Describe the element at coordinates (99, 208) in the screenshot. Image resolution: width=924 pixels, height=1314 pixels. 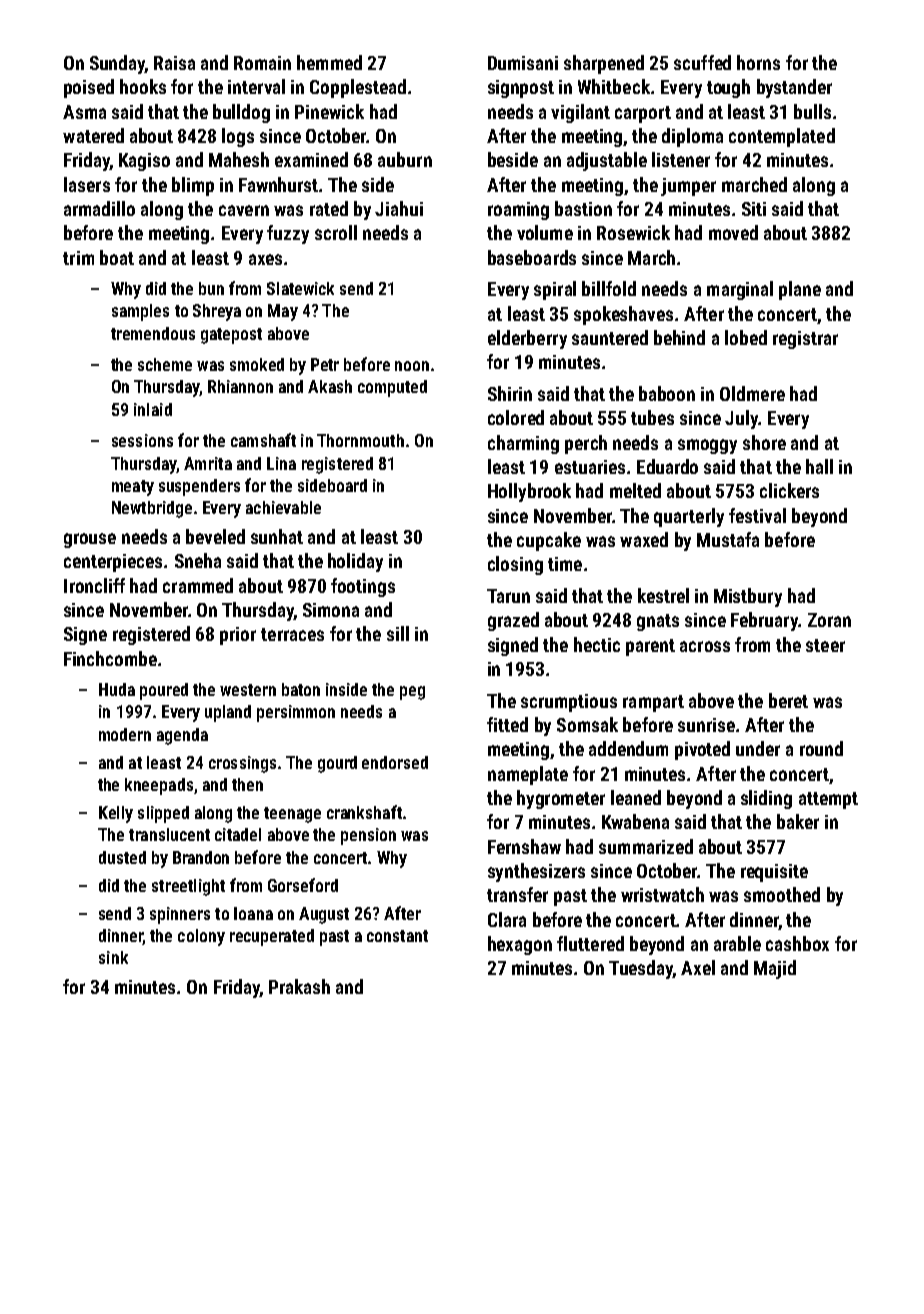
I see `armadillo` at that location.
